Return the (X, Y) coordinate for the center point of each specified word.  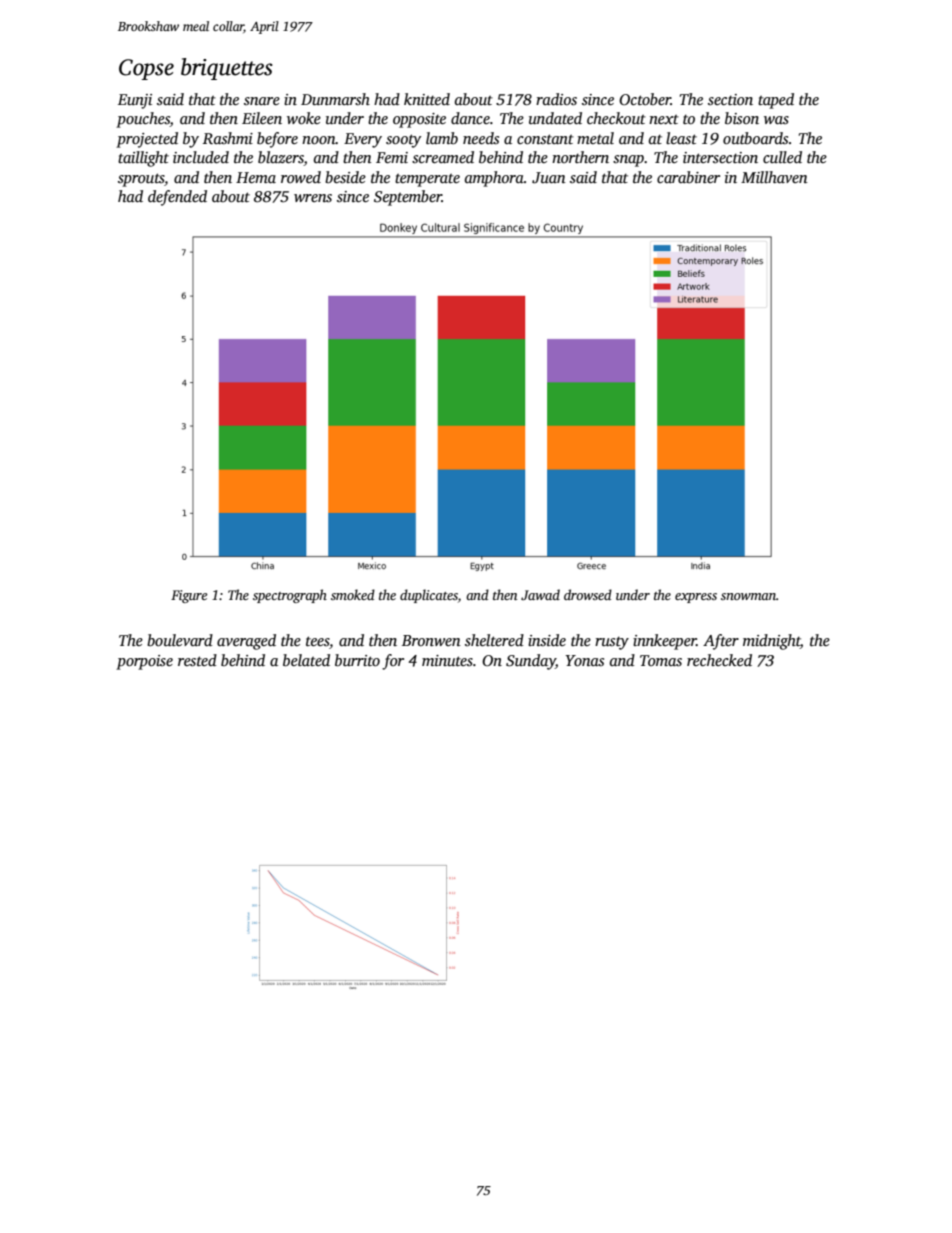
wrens (313, 198)
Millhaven (774, 177)
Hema (256, 177)
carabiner (688, 177)
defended (177, 198)
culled (782, 157)
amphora (494, 179)
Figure (189, 596)
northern (580, 157)
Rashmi (228, 138)
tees (317, 641)
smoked (353, 594)
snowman (748, 596)
